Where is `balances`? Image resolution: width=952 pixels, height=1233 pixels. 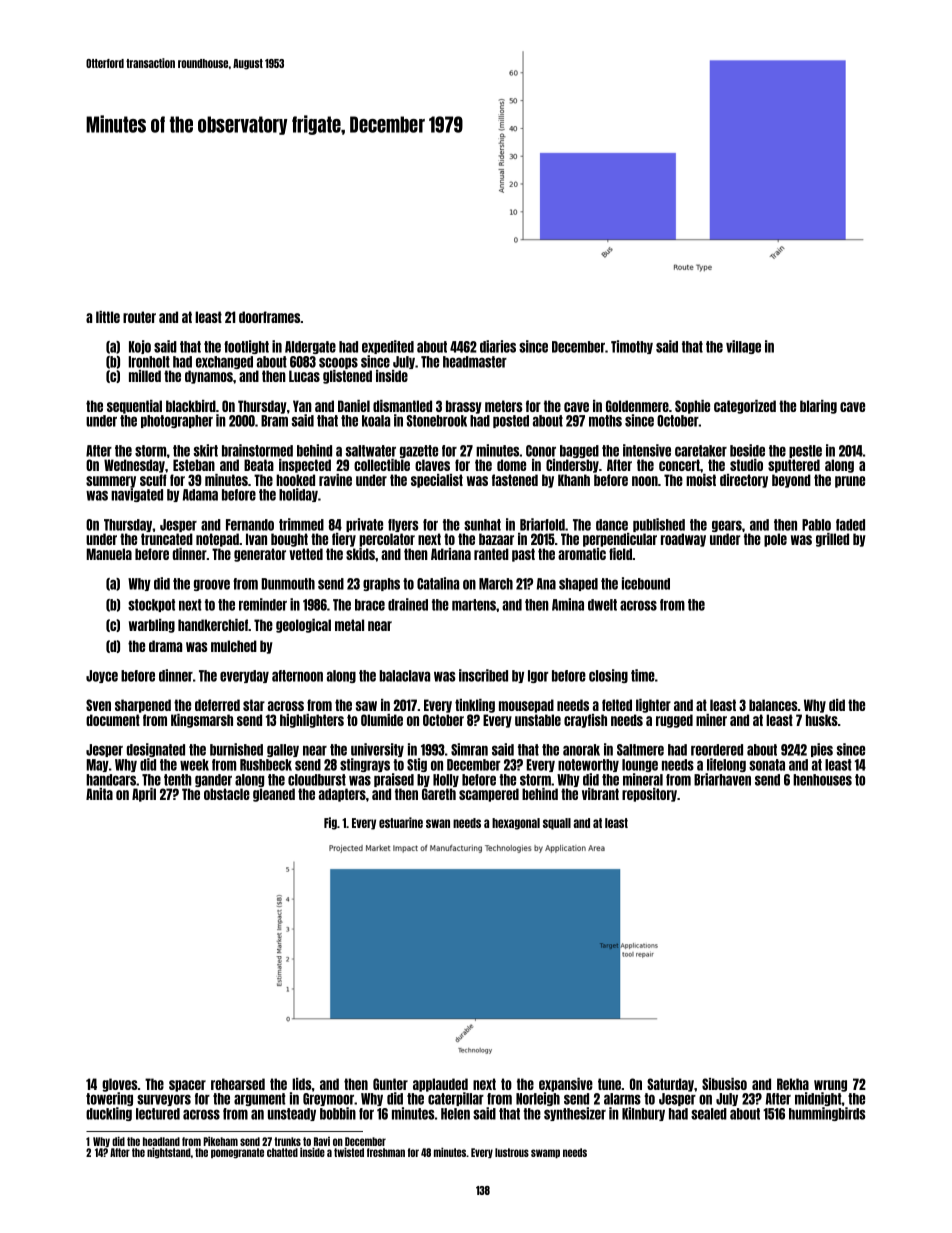
balances is located at coordinates (773, 705).
